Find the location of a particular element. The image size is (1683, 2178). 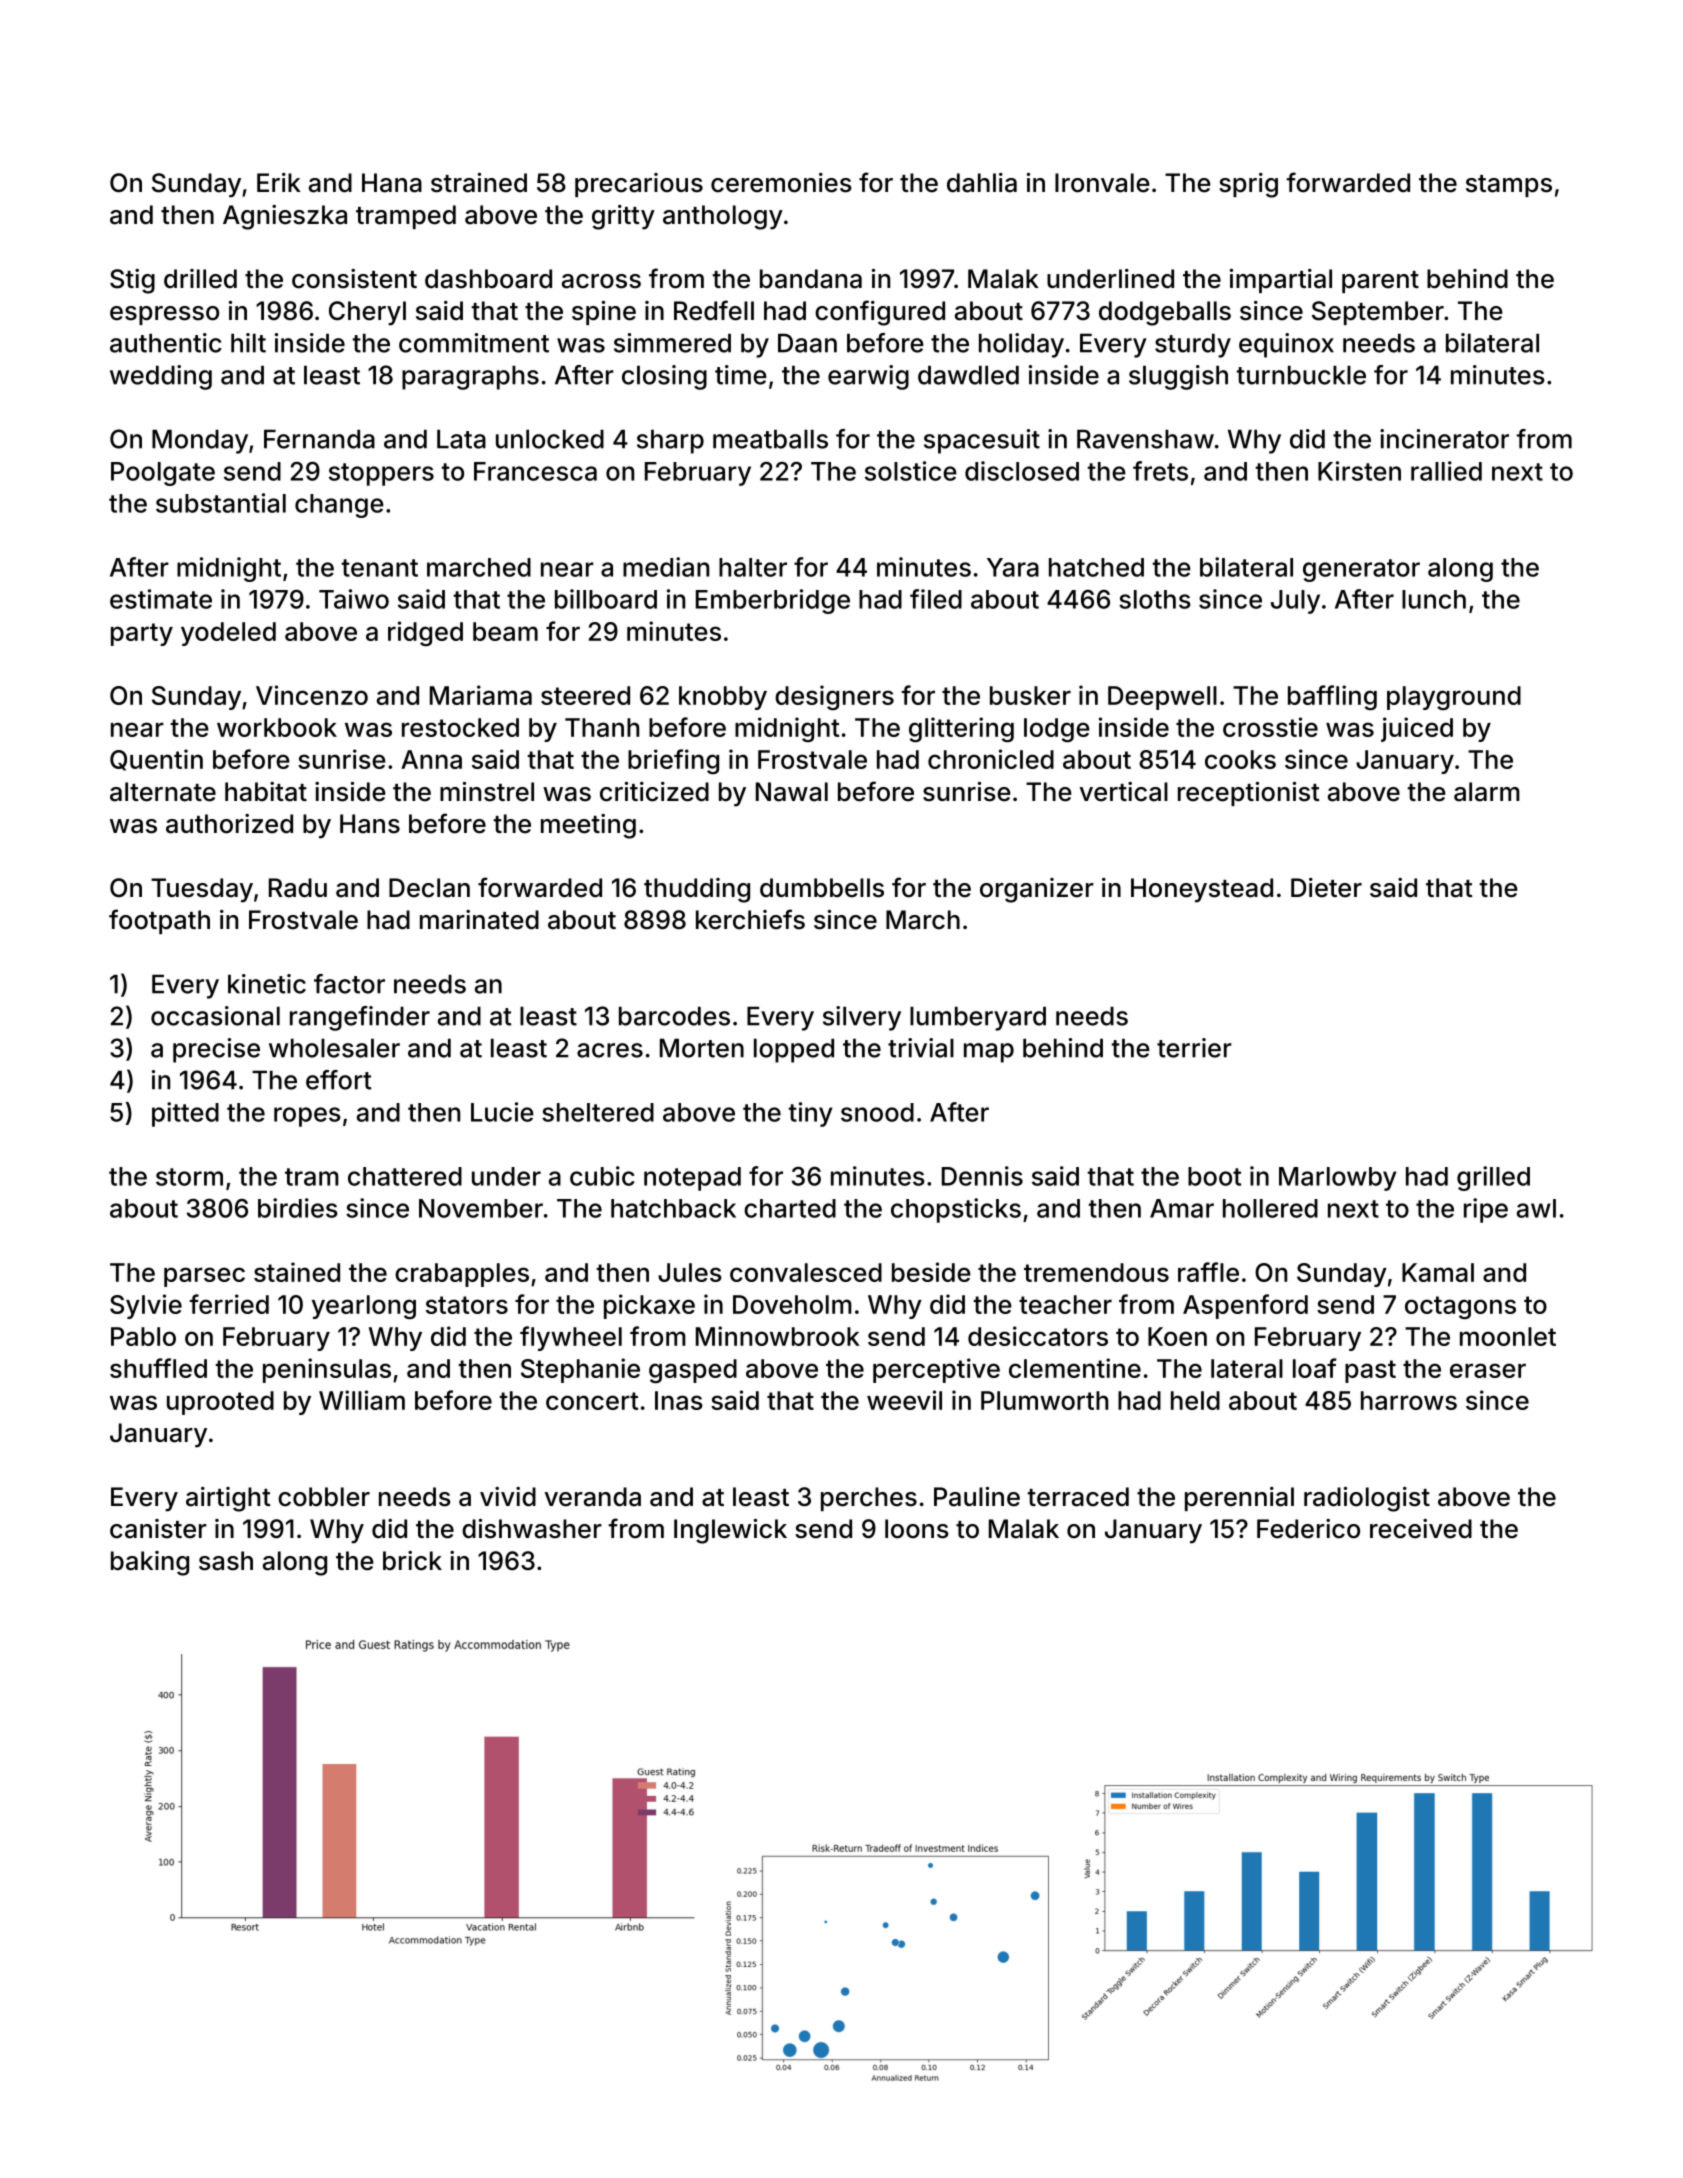

acres is located at coordinates (610, 1050).
